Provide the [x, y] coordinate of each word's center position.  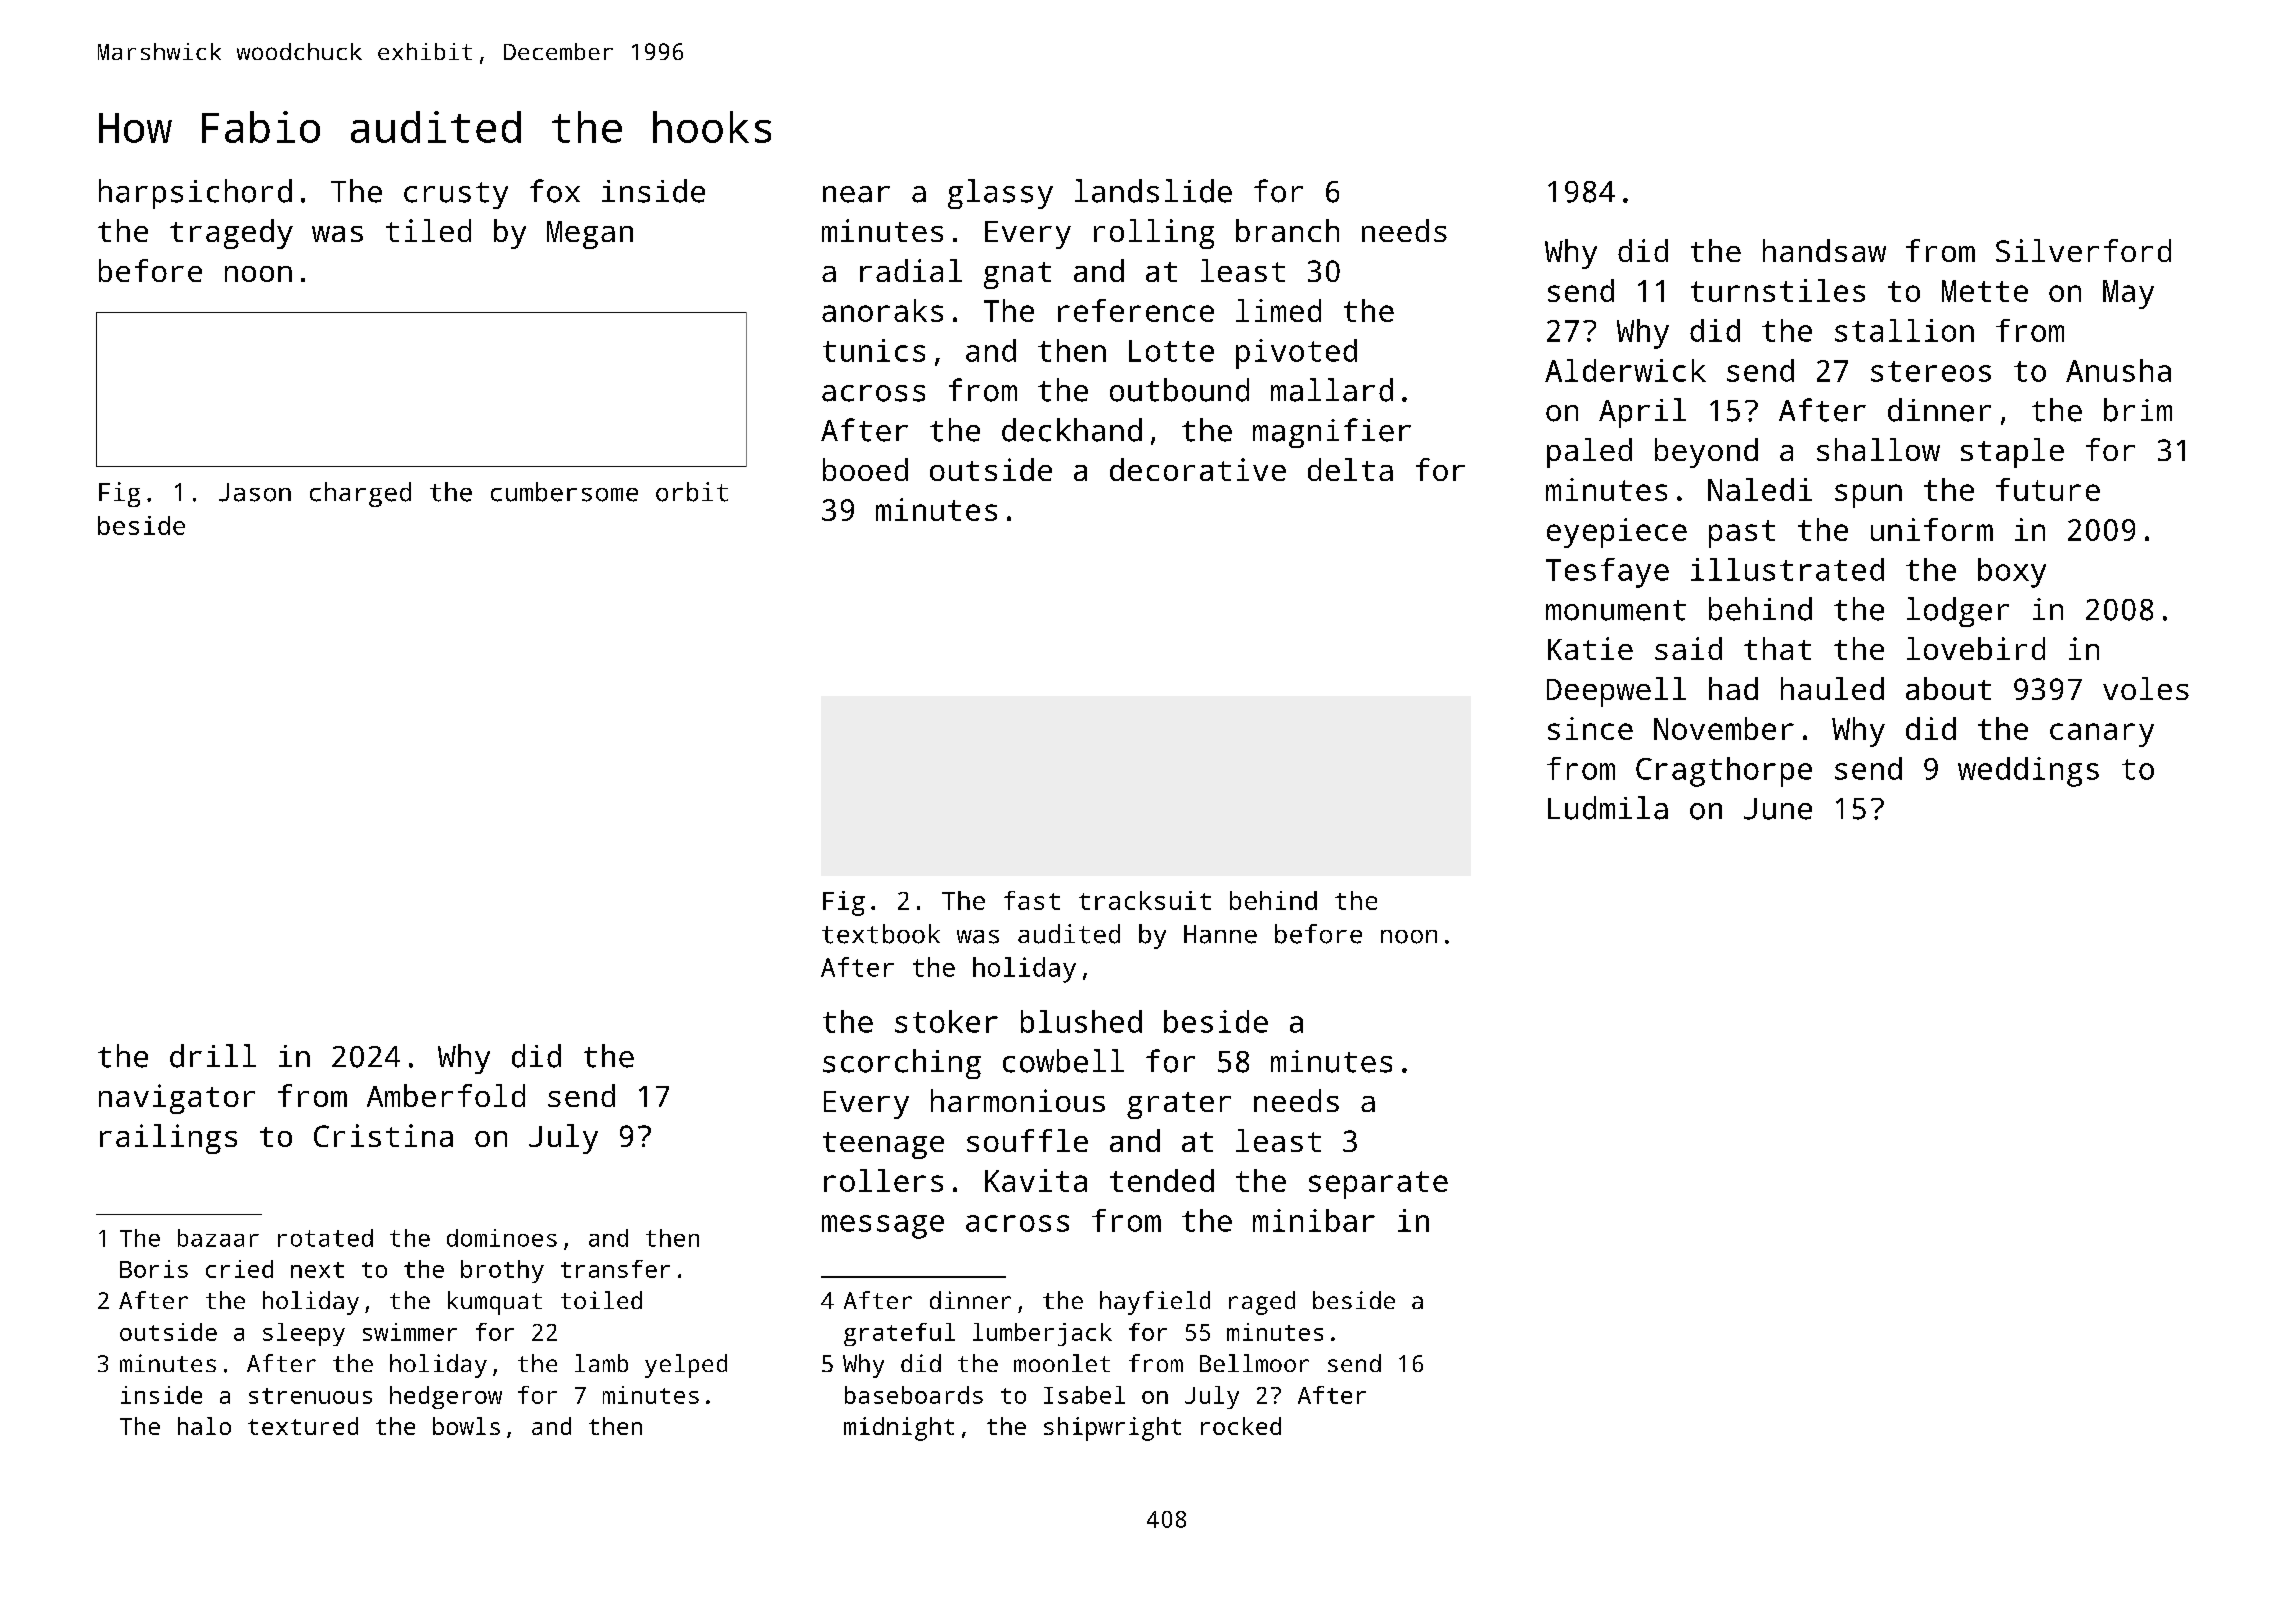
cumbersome [564, 492]
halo [204, 1426]
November [1724, 728]
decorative [1198, 469]
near [856, 194]
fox [555, 191]
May [2128, 294]
